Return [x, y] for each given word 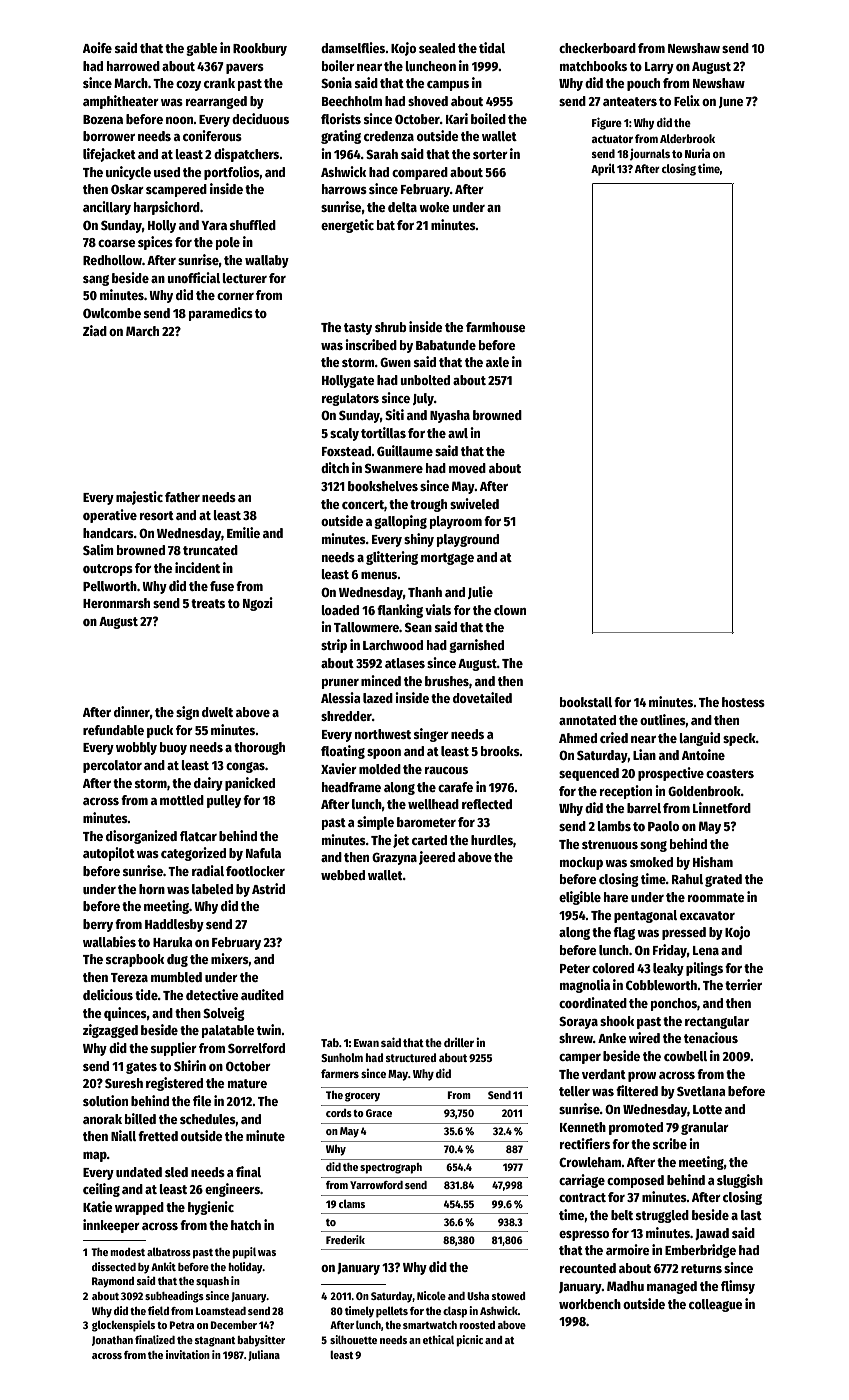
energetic [347, 226]
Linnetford [722, 807]
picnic [469, 1341]
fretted [158, 1136]
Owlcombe [112, 313]
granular [705, 1128]
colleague [716, 1305]
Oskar [127, 189]
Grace [379, 1113]
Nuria [697, 153]
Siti [394, 414]
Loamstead [220, 1311]
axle [497, 362]
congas [245, 767]
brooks [500, 751]
